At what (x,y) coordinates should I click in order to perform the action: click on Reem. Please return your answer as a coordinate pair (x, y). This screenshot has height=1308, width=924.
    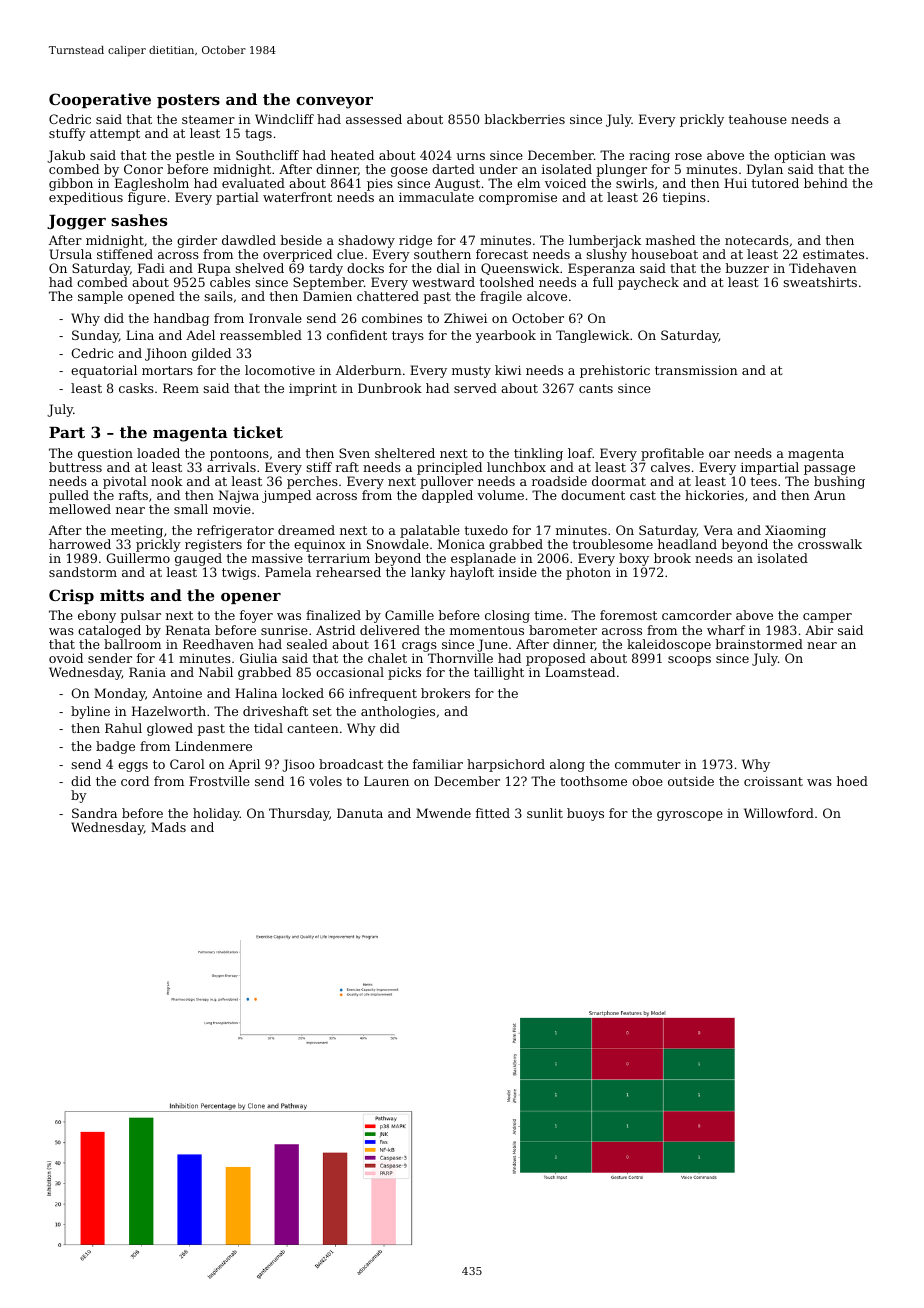
    Looking at the image, I should click on (181, 388).
